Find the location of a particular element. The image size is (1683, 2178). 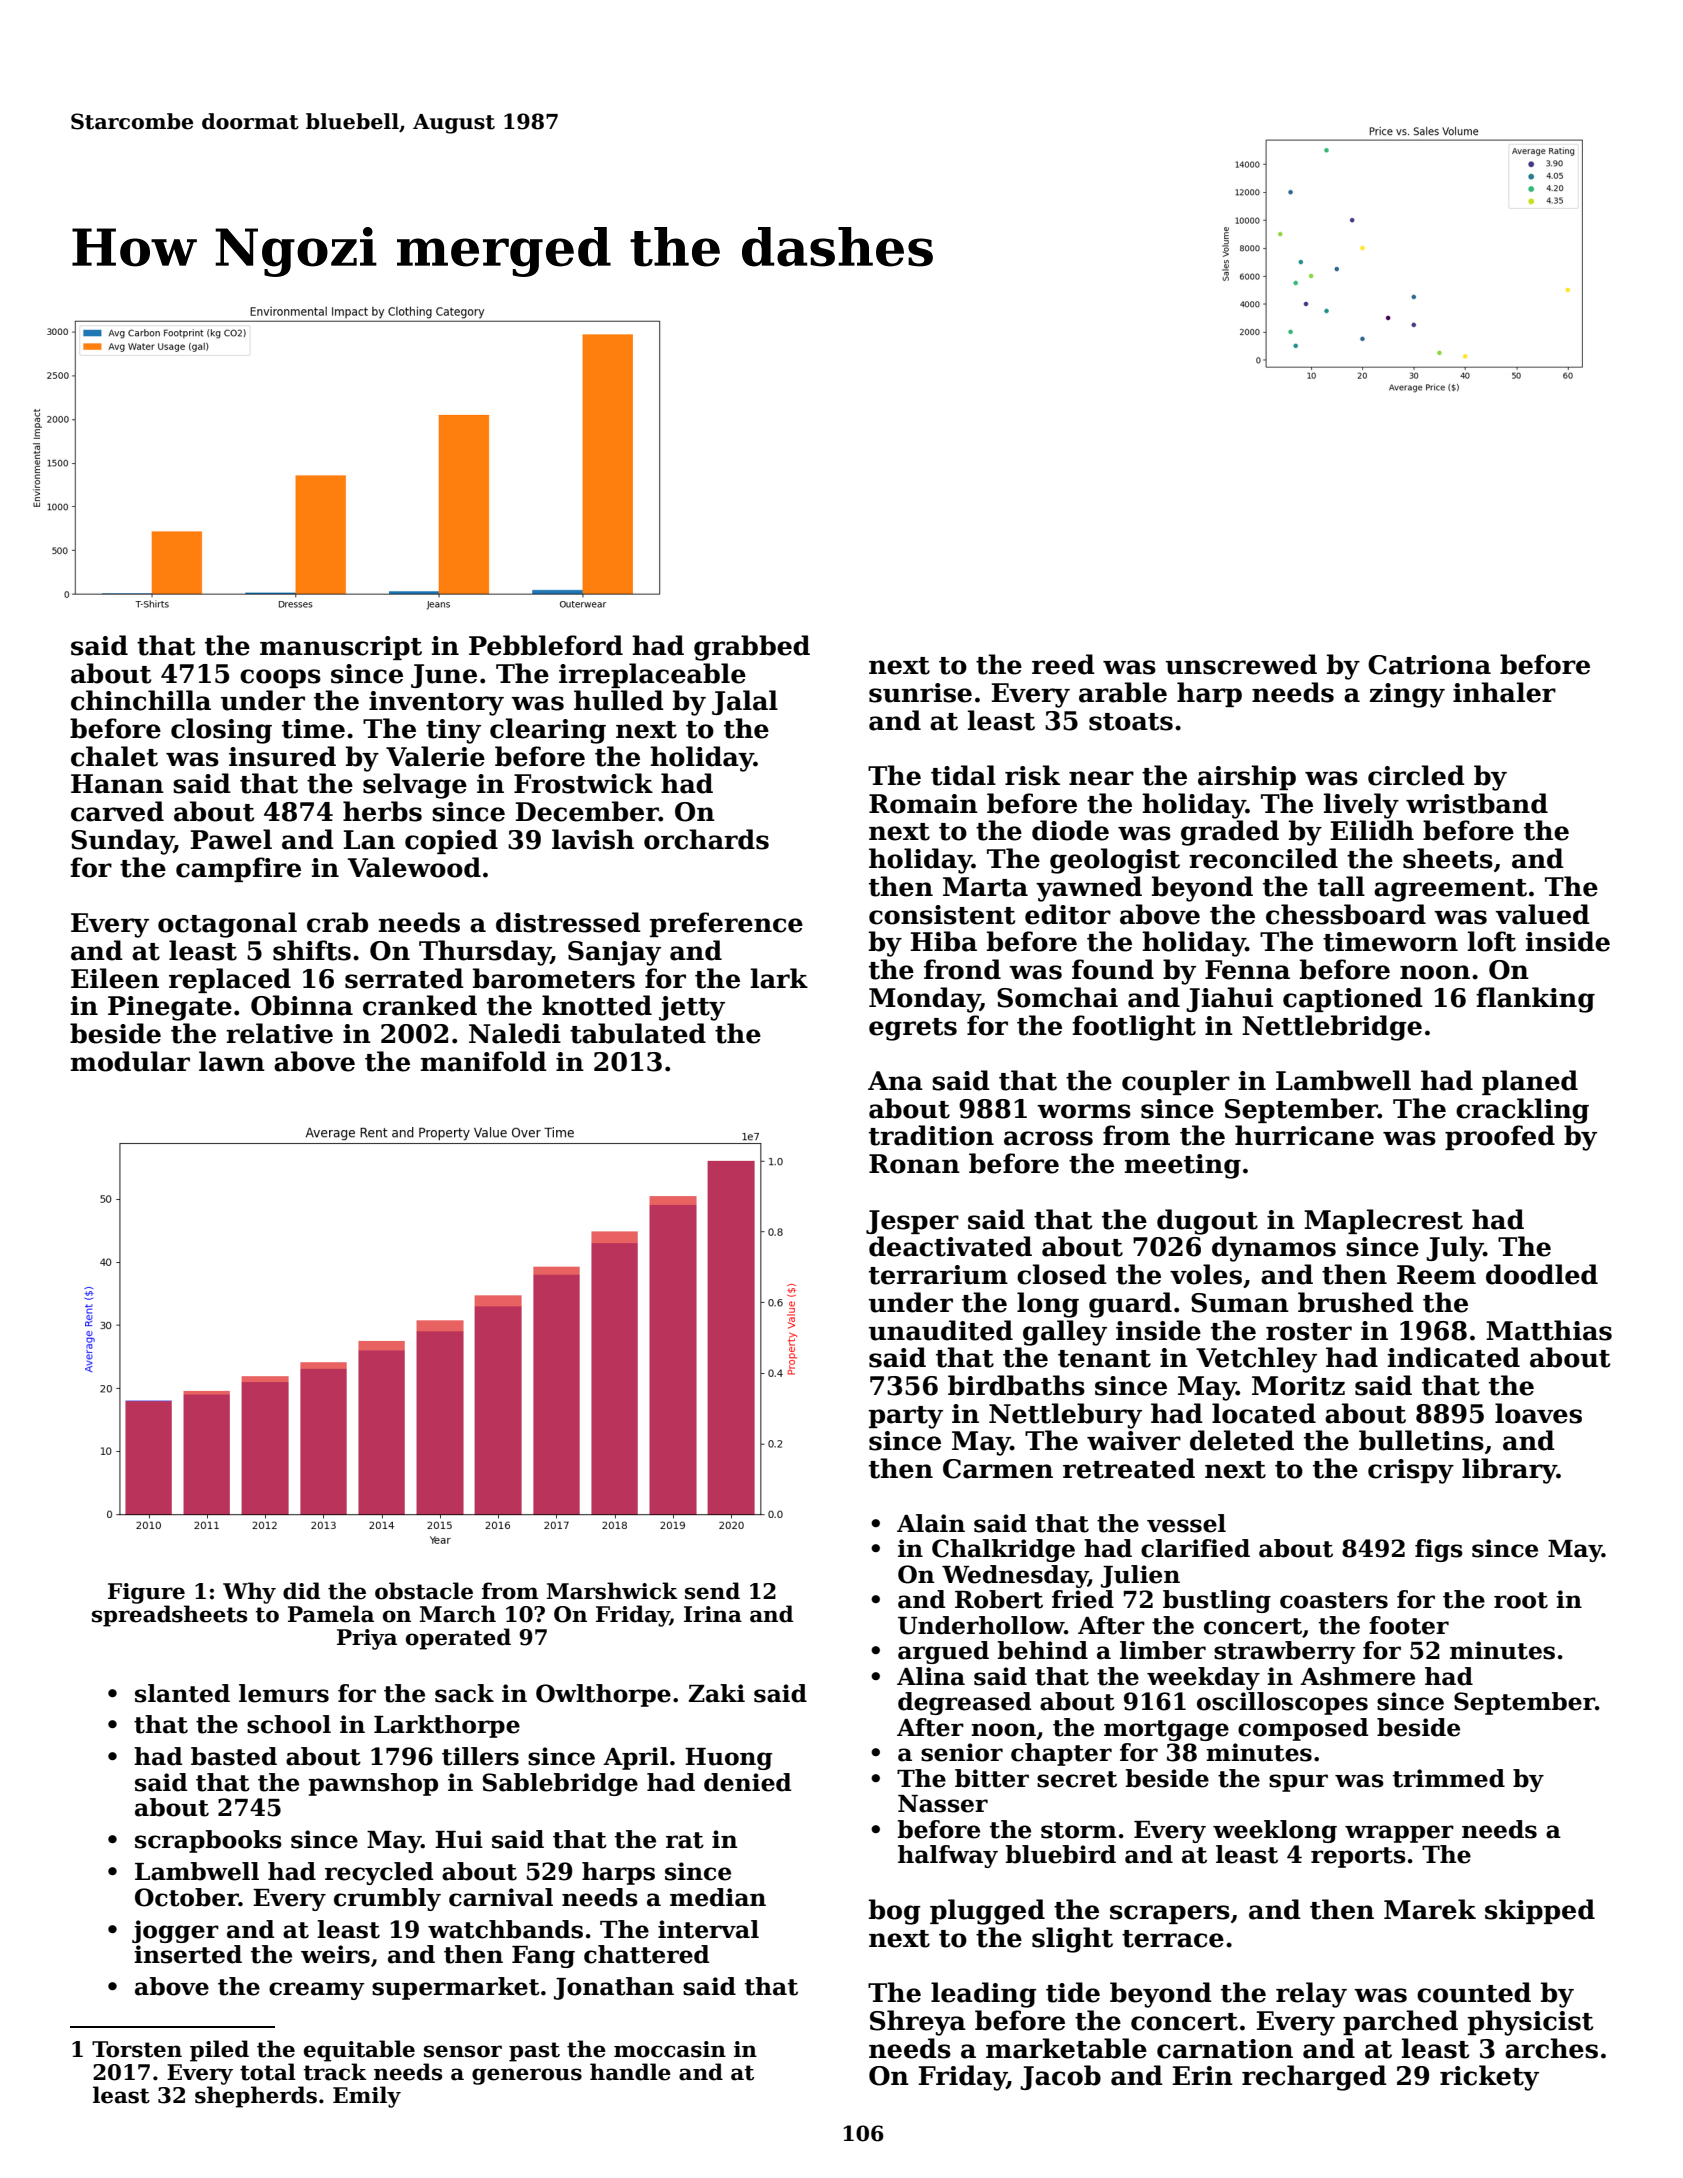

party is located at coordinates (906, 1417).
